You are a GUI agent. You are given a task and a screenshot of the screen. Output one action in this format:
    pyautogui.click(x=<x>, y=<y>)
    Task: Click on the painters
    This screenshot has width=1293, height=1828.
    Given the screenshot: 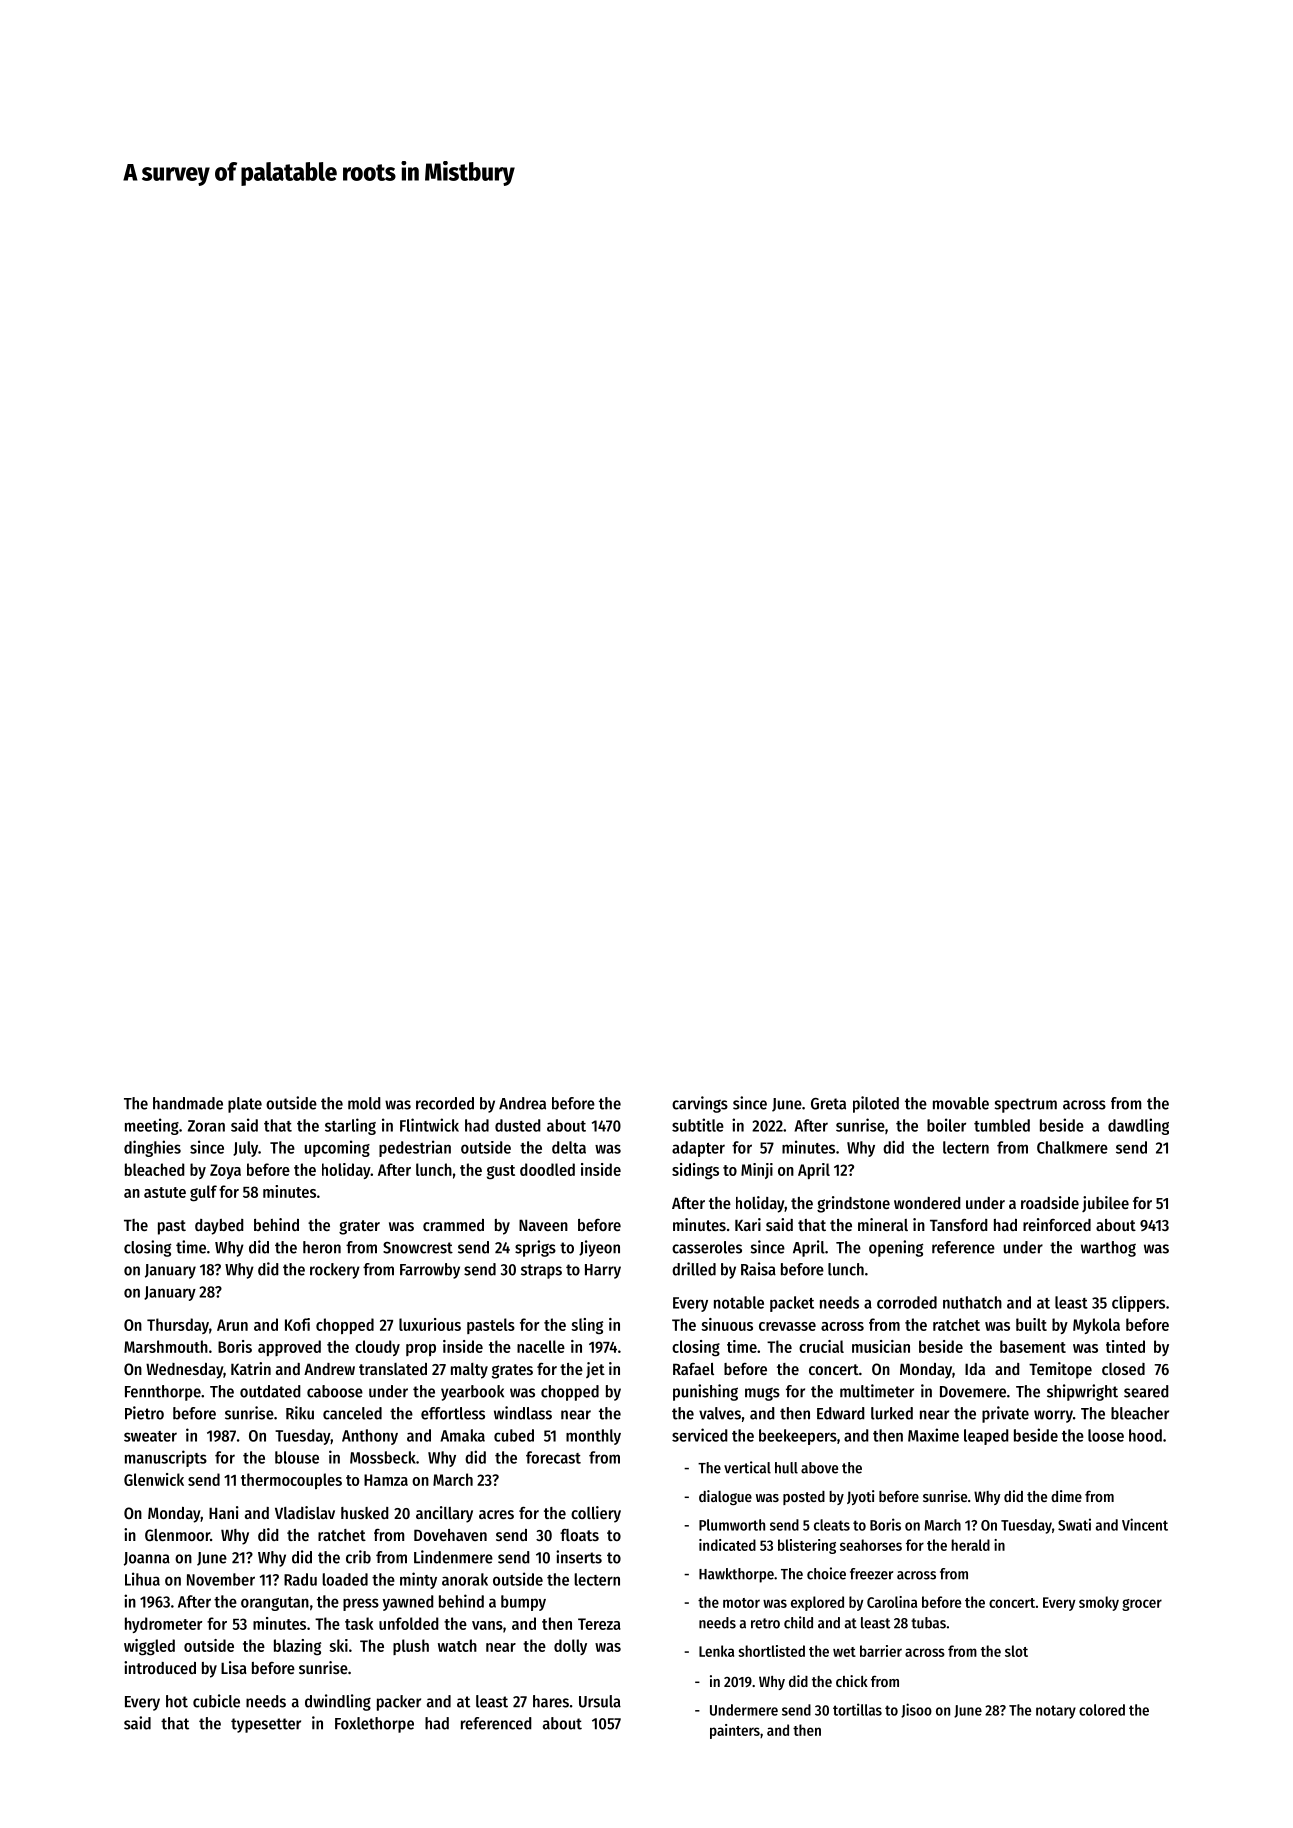 What is the action you would take?
    pyautogui.click(x=735, y=1731)
